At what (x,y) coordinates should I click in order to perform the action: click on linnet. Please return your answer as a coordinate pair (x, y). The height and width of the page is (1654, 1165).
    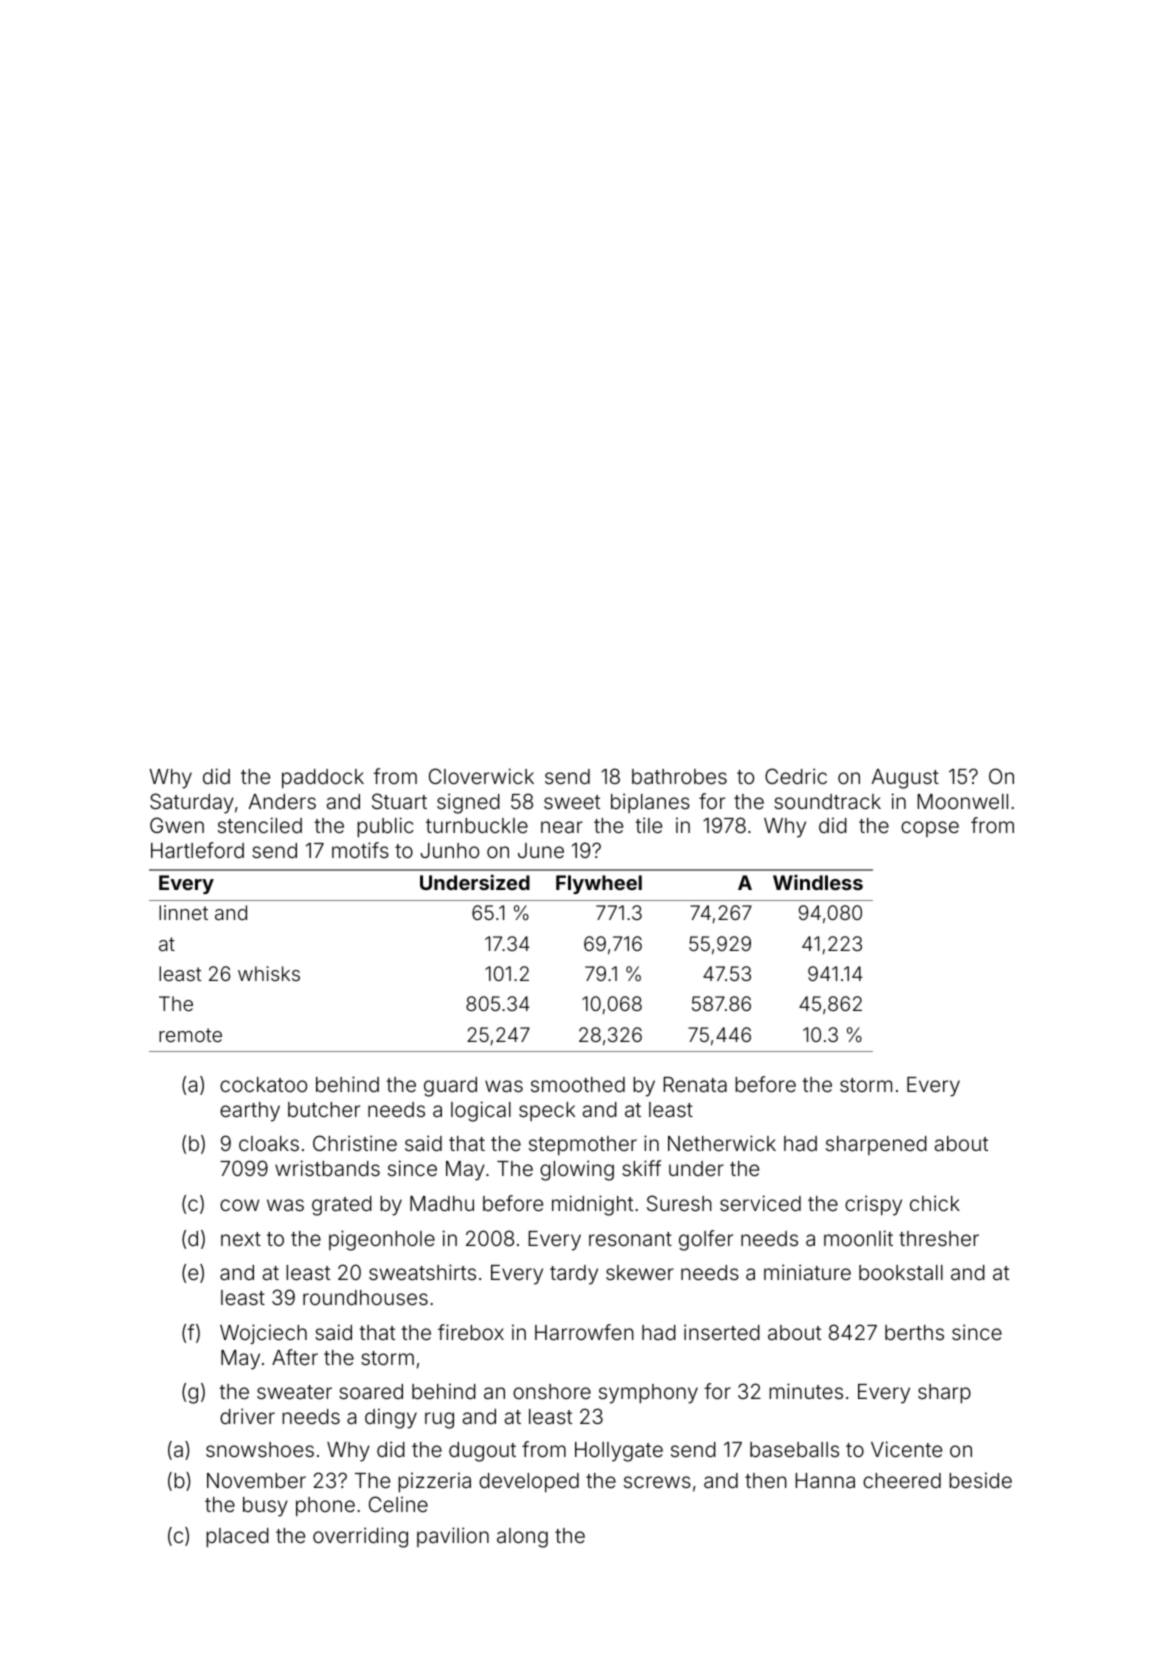
    Looking at the image, I should click on (183, 912).
